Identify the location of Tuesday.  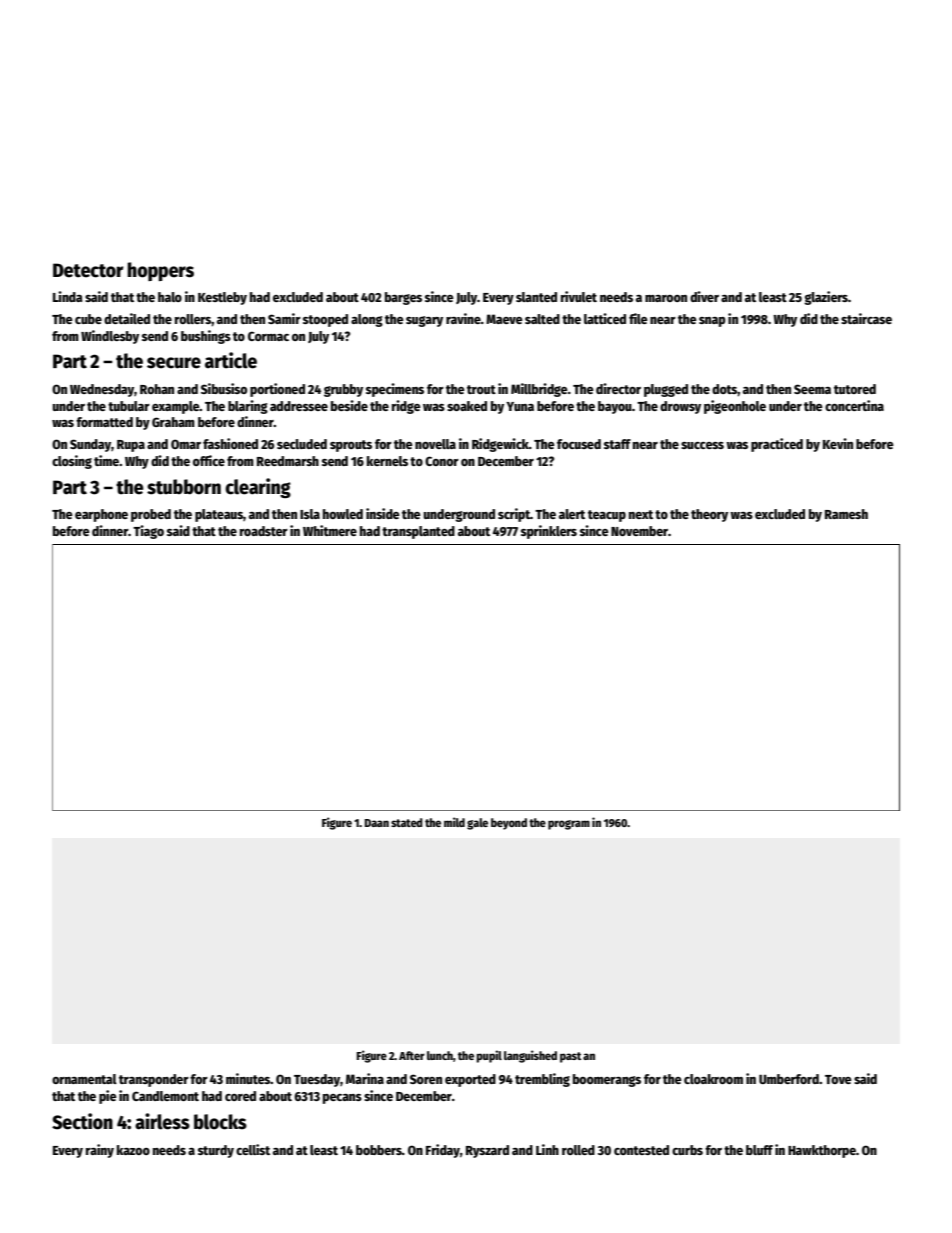
(317, 1080).
